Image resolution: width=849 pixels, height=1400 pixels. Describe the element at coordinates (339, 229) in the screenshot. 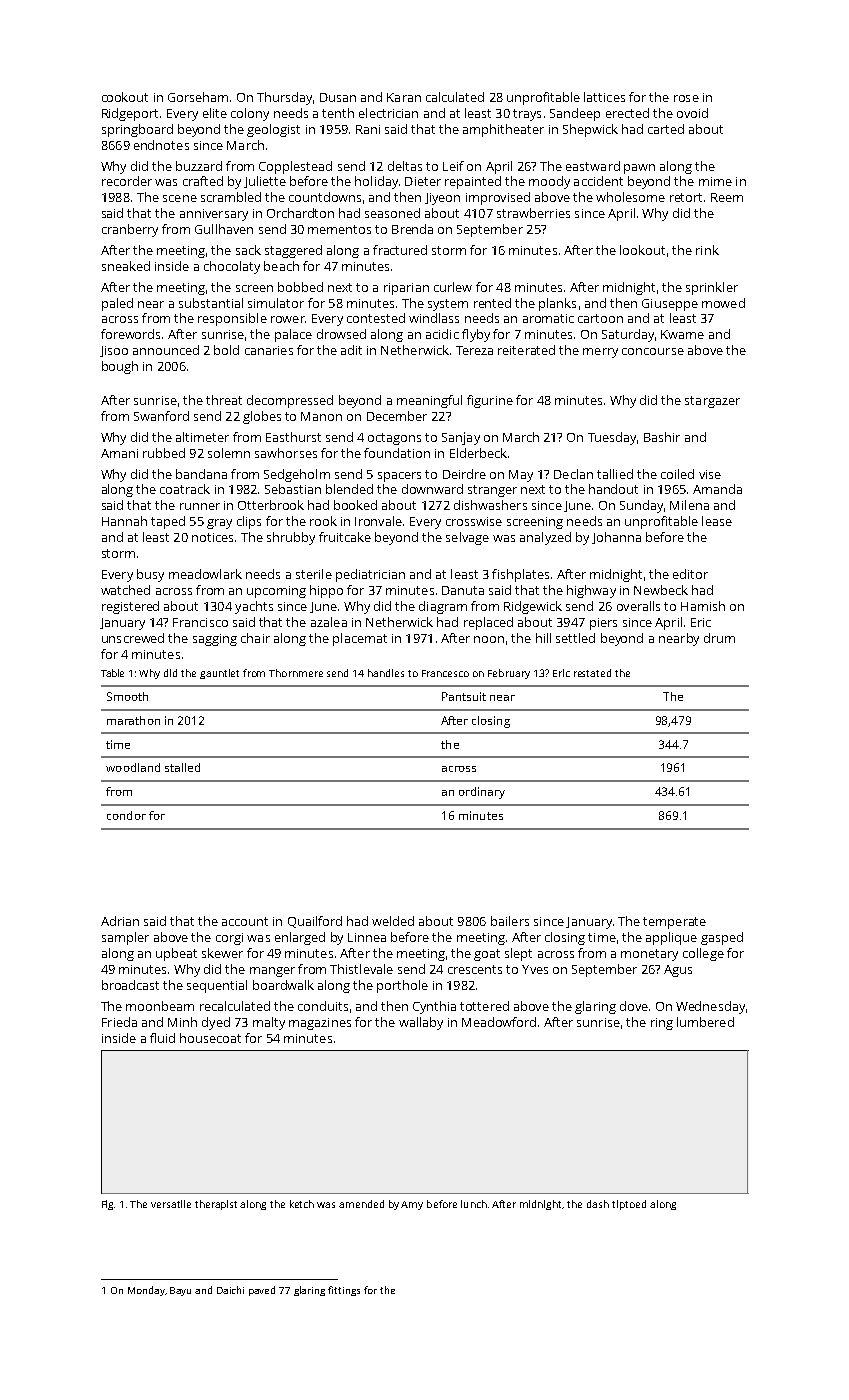

I see `mementos` at that location.
